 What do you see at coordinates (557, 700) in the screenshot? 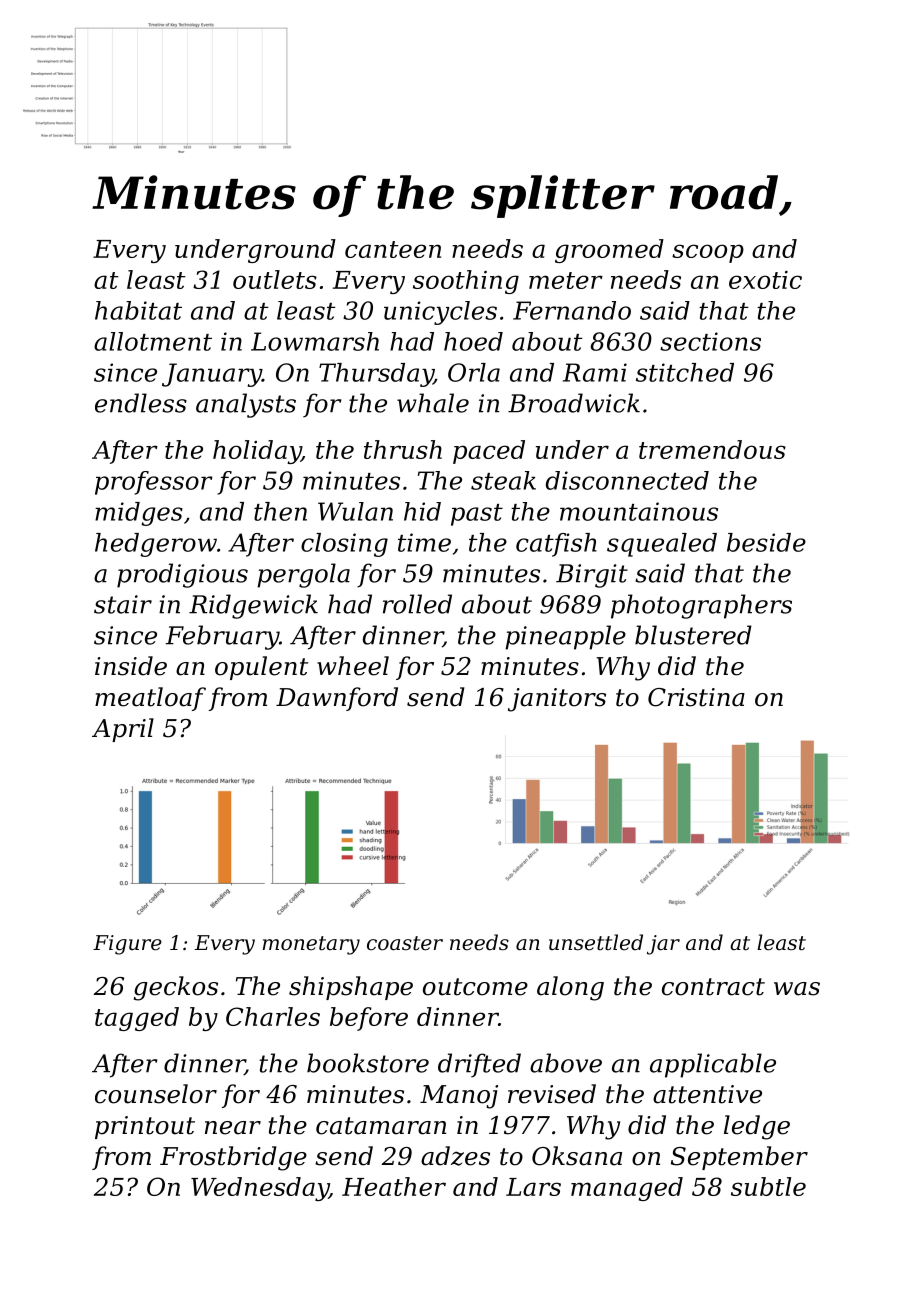
I see `janitors` at bounding box center [557, 700].
